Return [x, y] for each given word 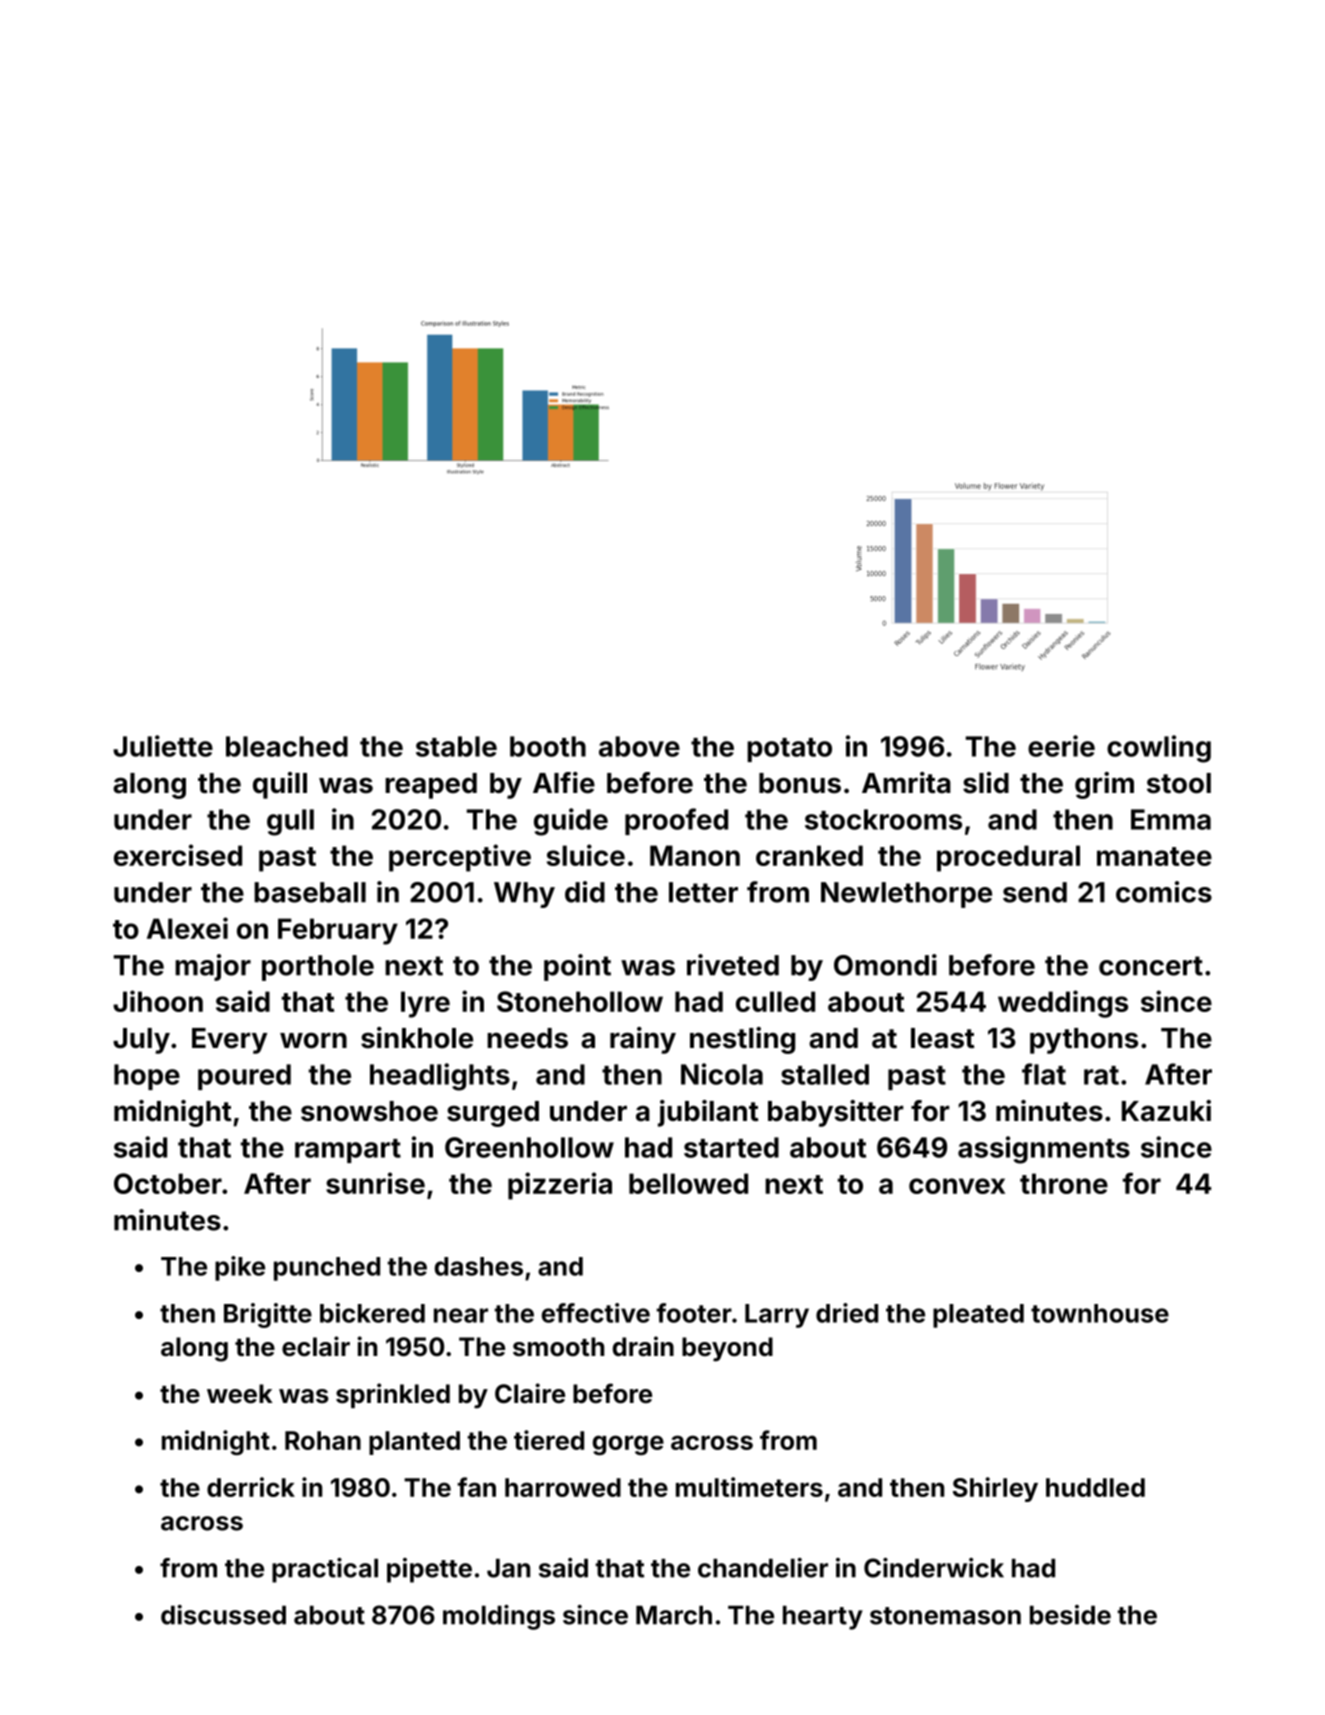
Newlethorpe [906, 895]
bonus [800, 783]
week [240, 1394]
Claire [530, 1393]
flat [1044, 1074]
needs [527, 1038]
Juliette [163, 746]
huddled [1095, 1487]
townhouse [1100, 1313]
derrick [251, 1487]
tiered [549, 1440]
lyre [425, 1004]
